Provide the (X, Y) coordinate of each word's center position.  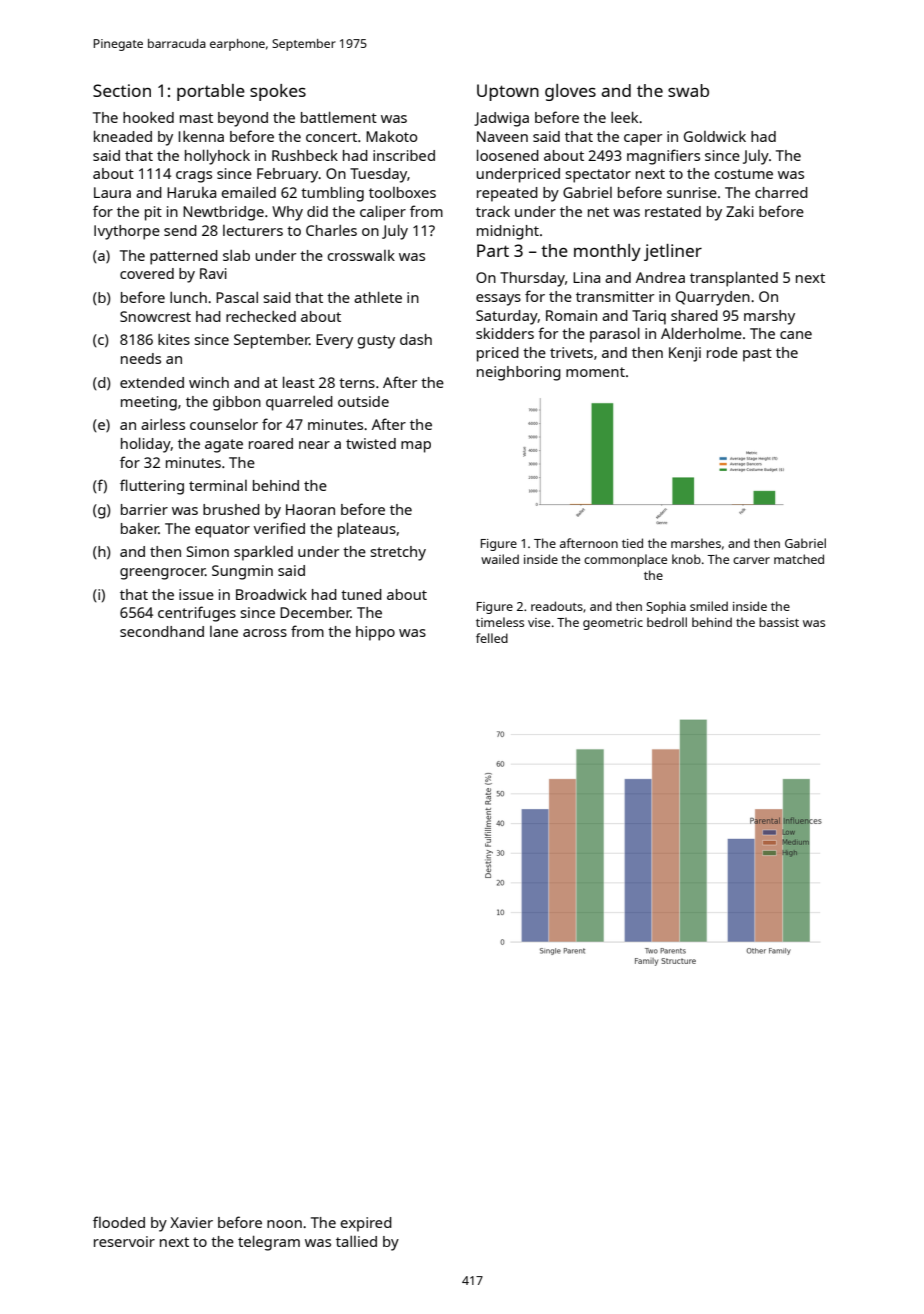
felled (492, 638)
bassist (779, 622)
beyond (243, 119)
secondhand (162, 631)
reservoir (124, 1241)
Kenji (685, 354)
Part (493, 250)
